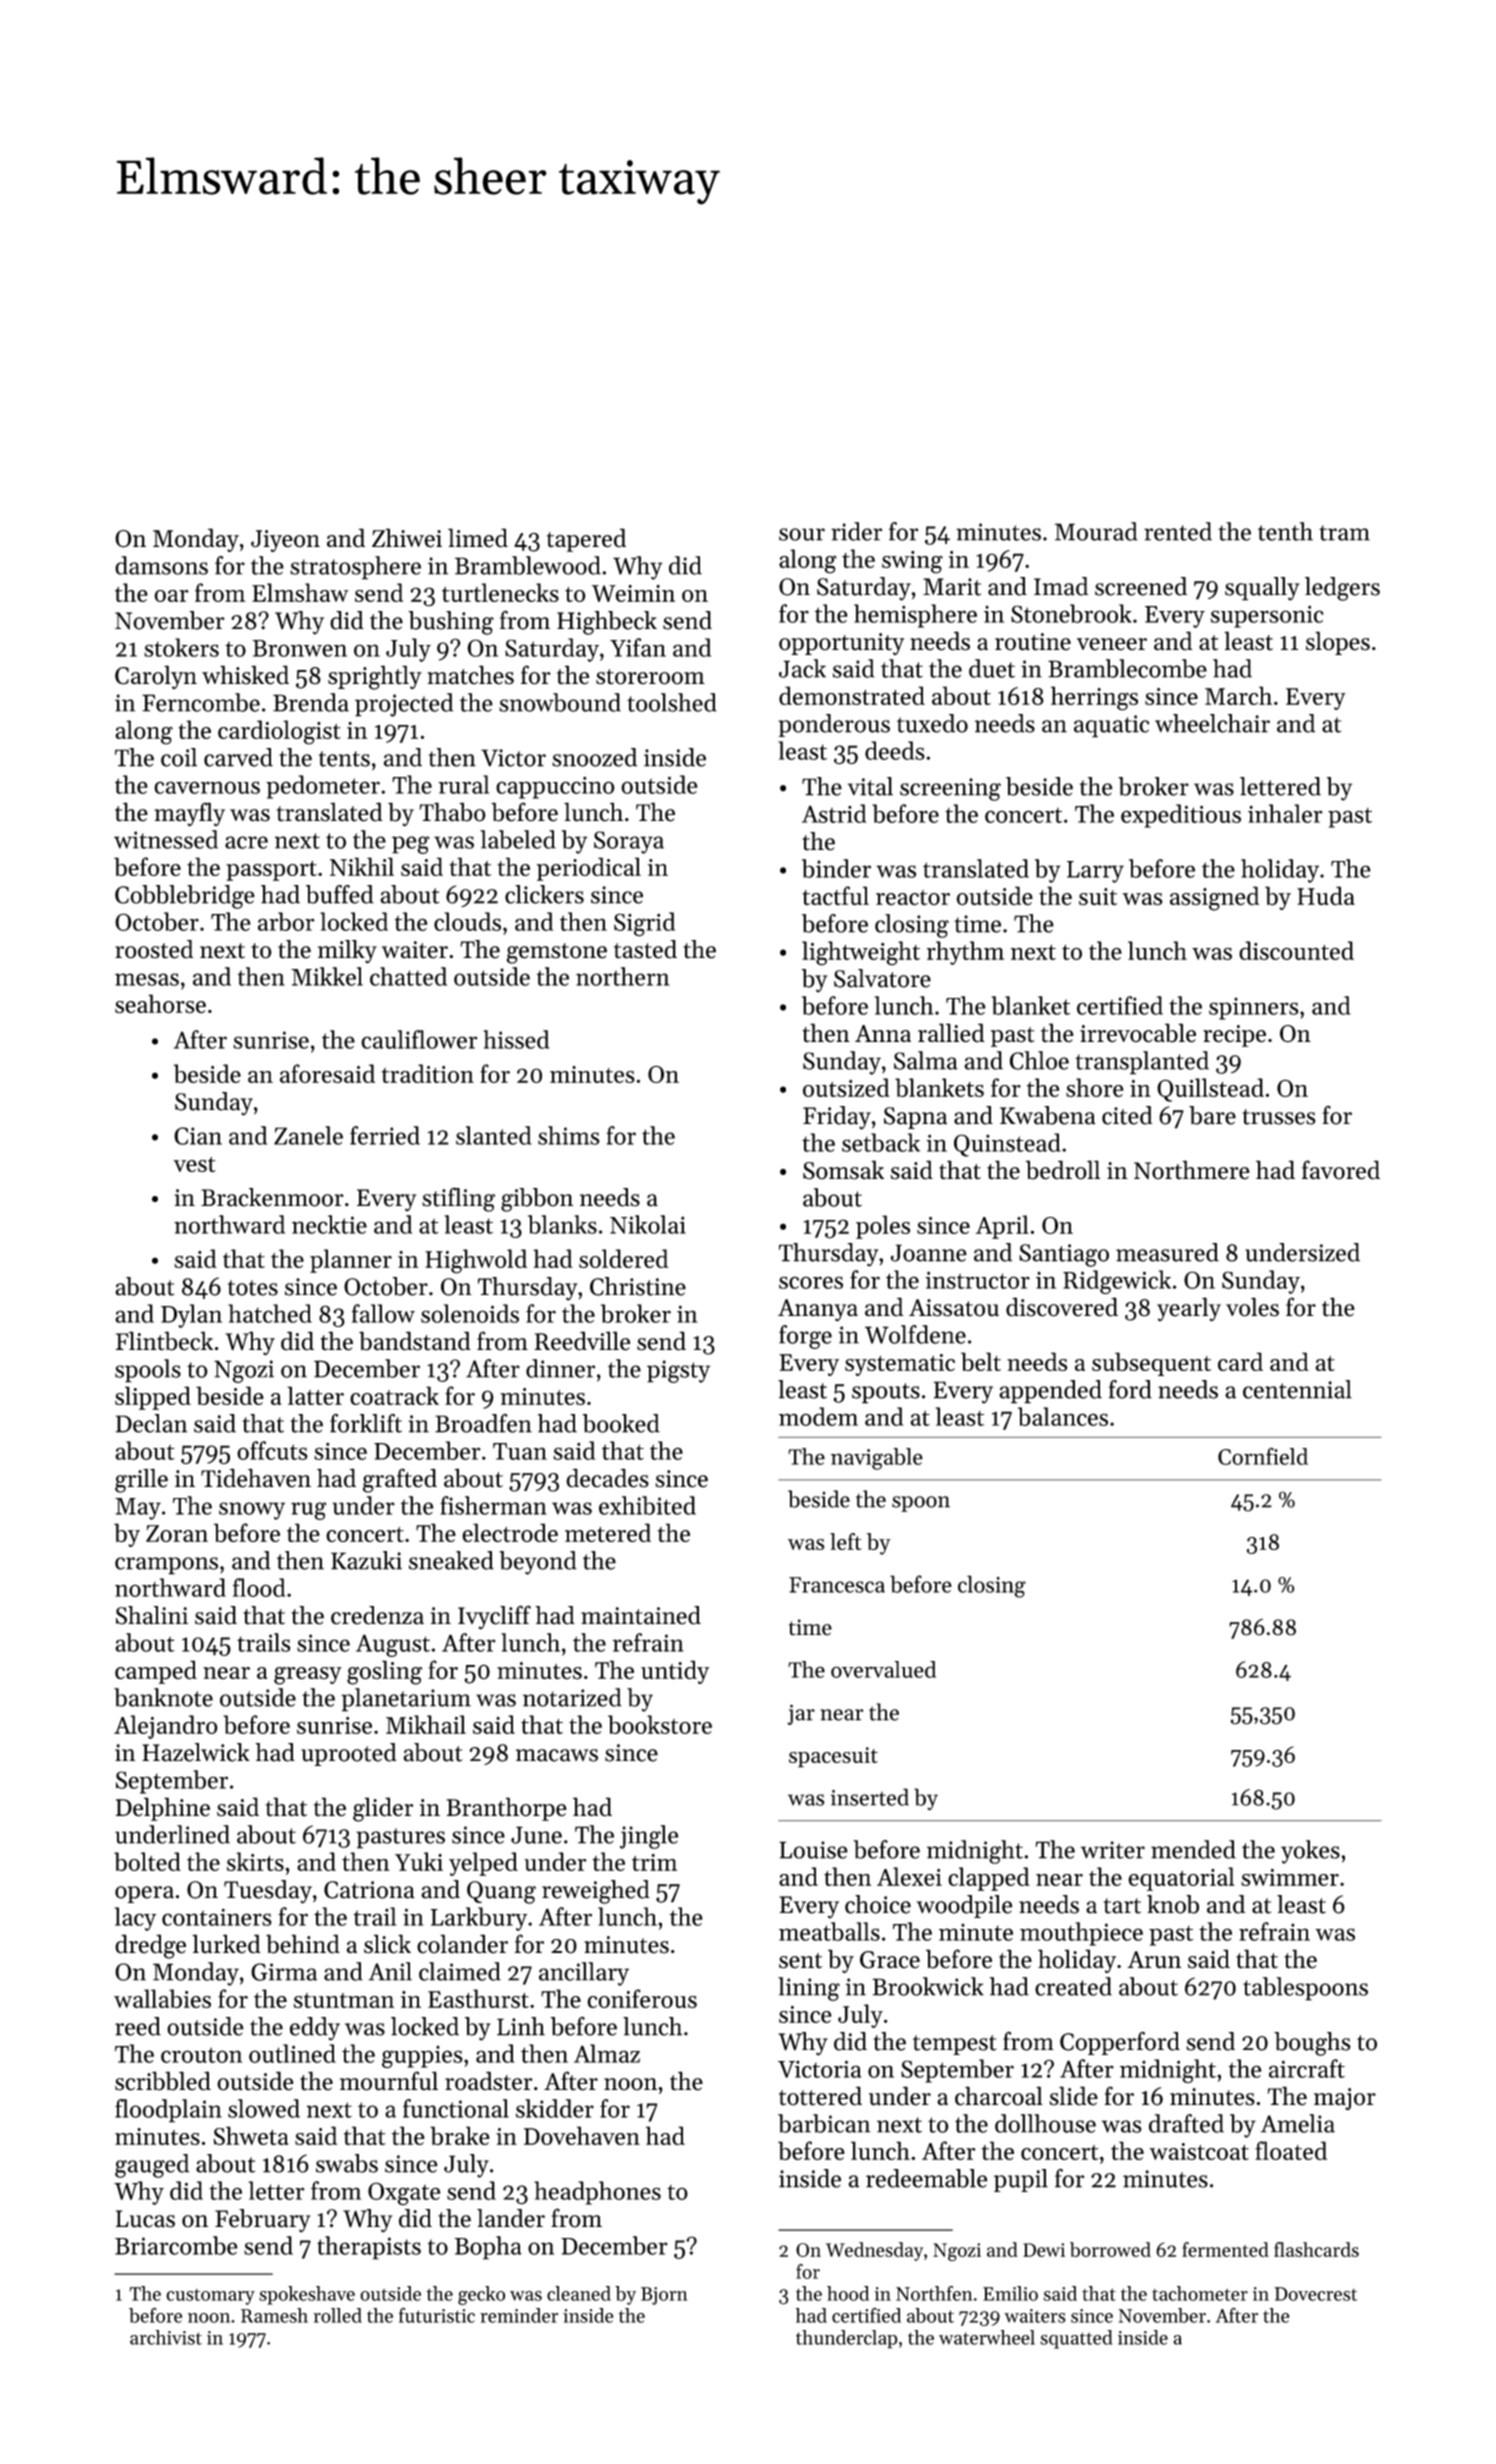 This screenshot has width=1496, height=2464. I want to click on yokes, so click(1310, 1852).
